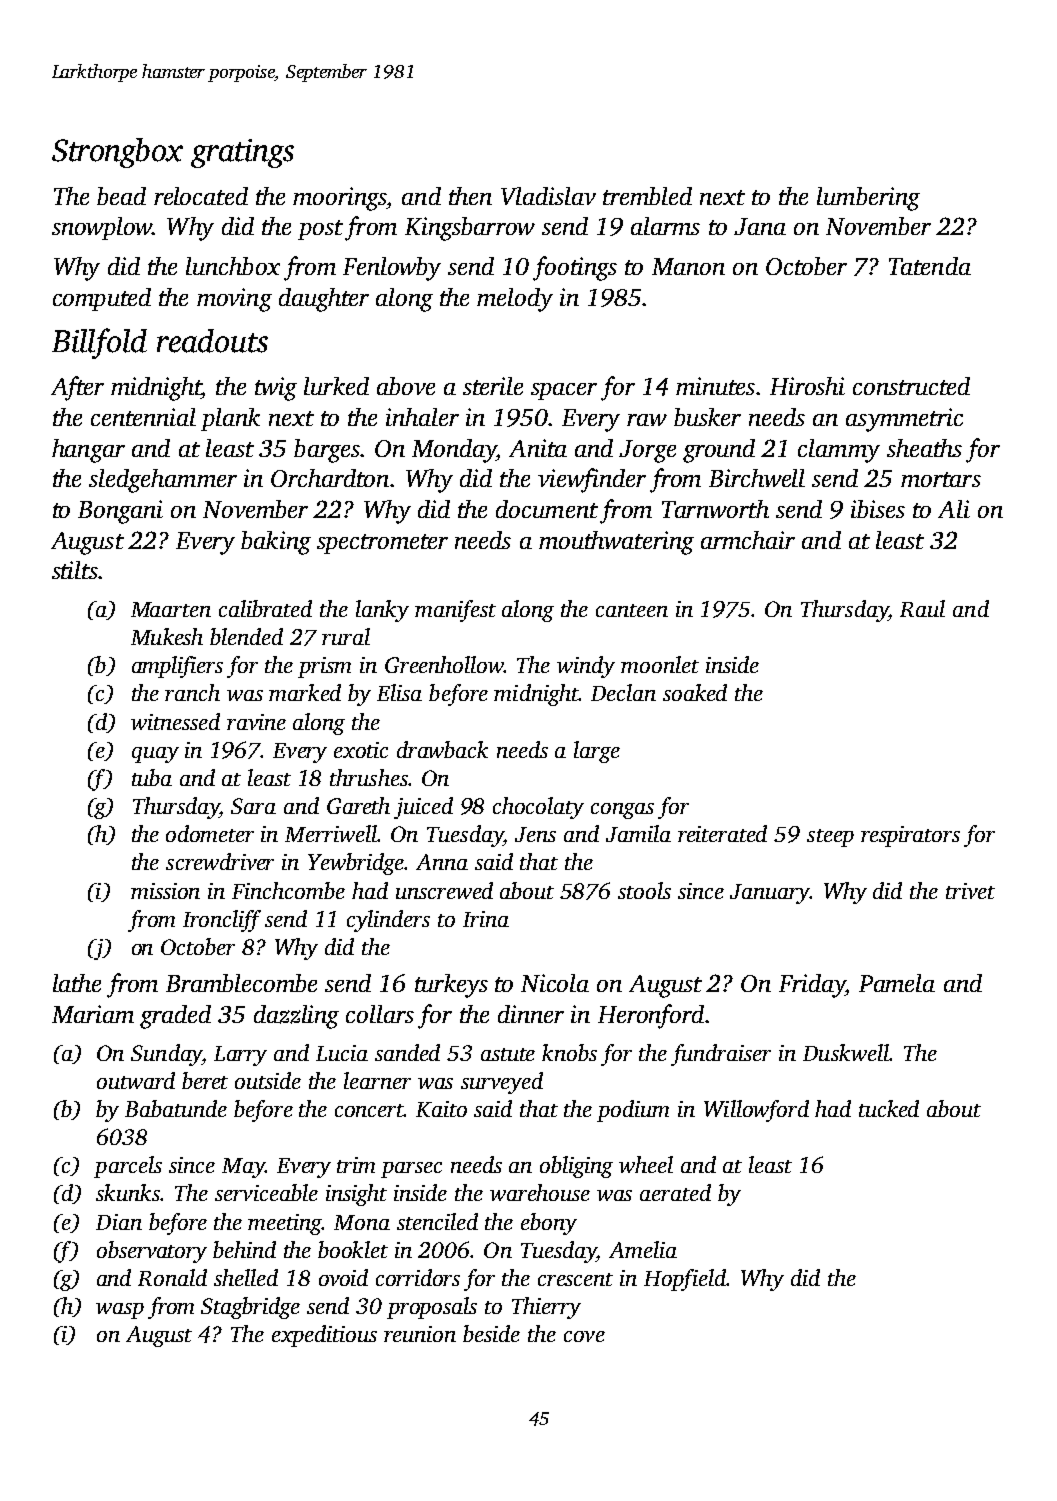 This screenshot has width=1057, height=1501. I want to click on skunks, so click(128, 1192).
